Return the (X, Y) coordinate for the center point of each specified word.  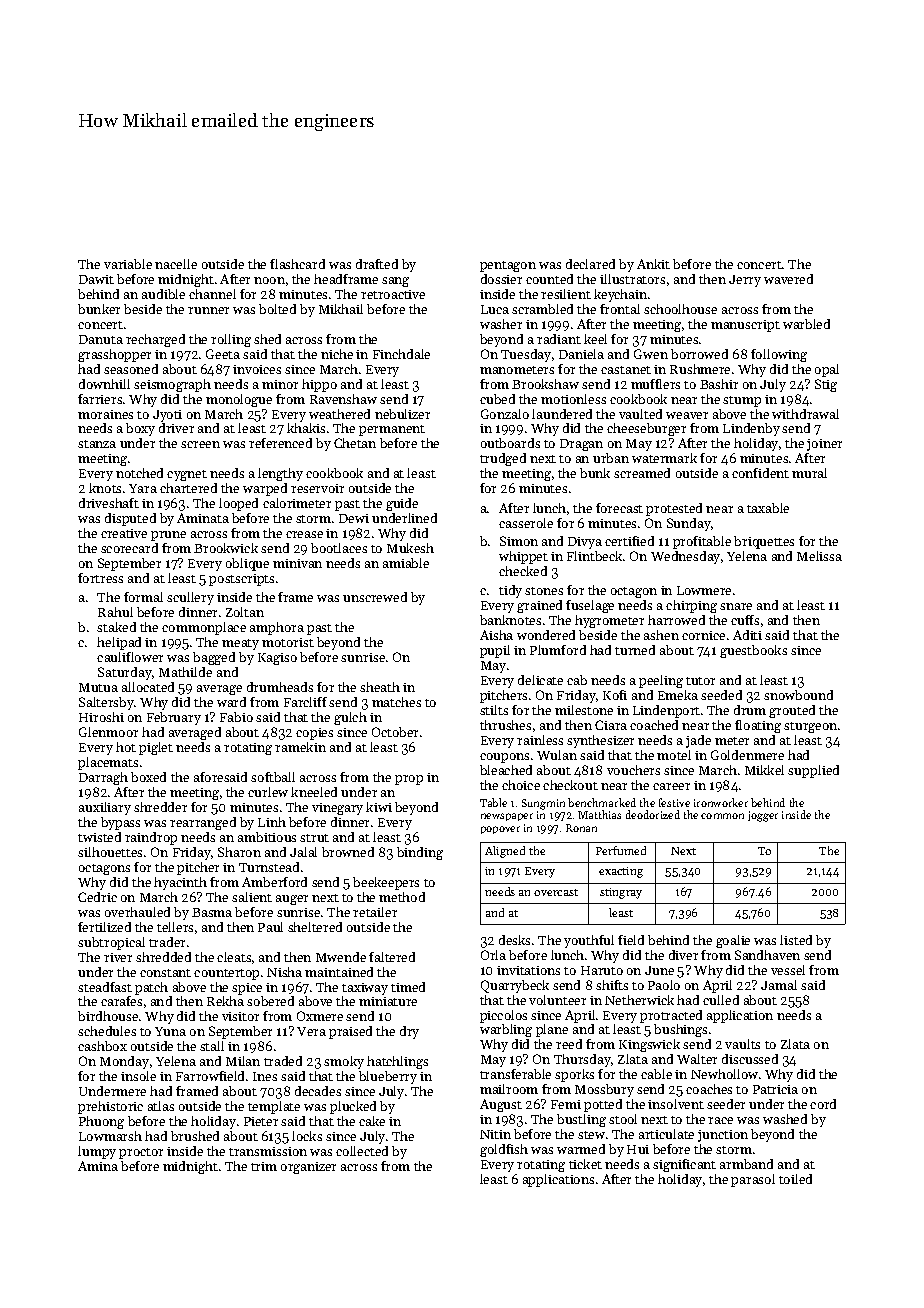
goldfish (504, 1150)
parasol (753, 1180)
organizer (308, 1168)
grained (539, 606)
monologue (239, 400)
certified (629, 541)
